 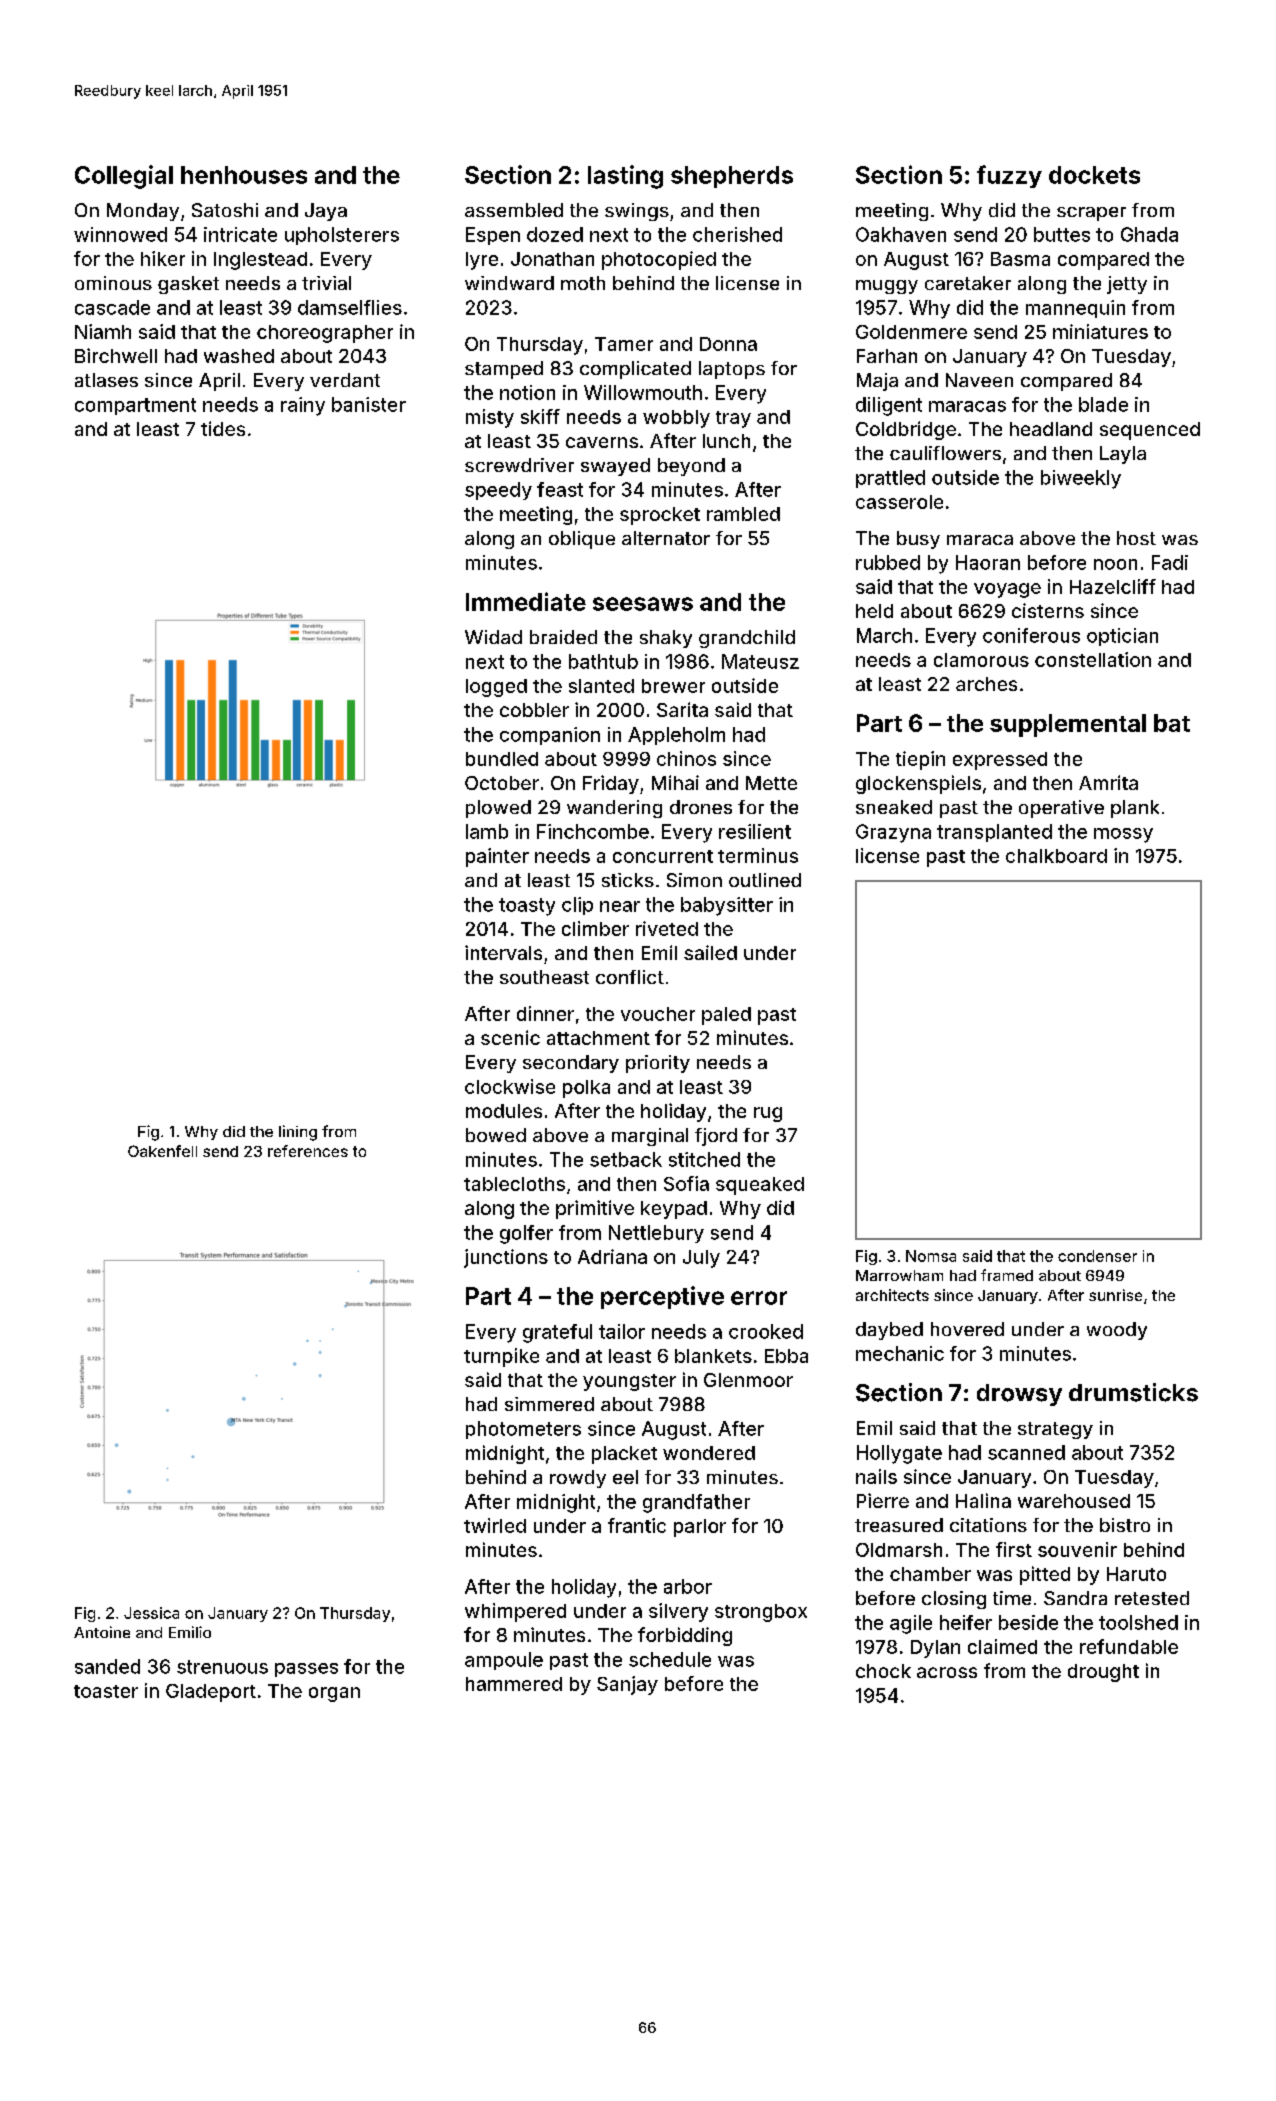 I want to click on drought, so click(x=1103, y=1673).
